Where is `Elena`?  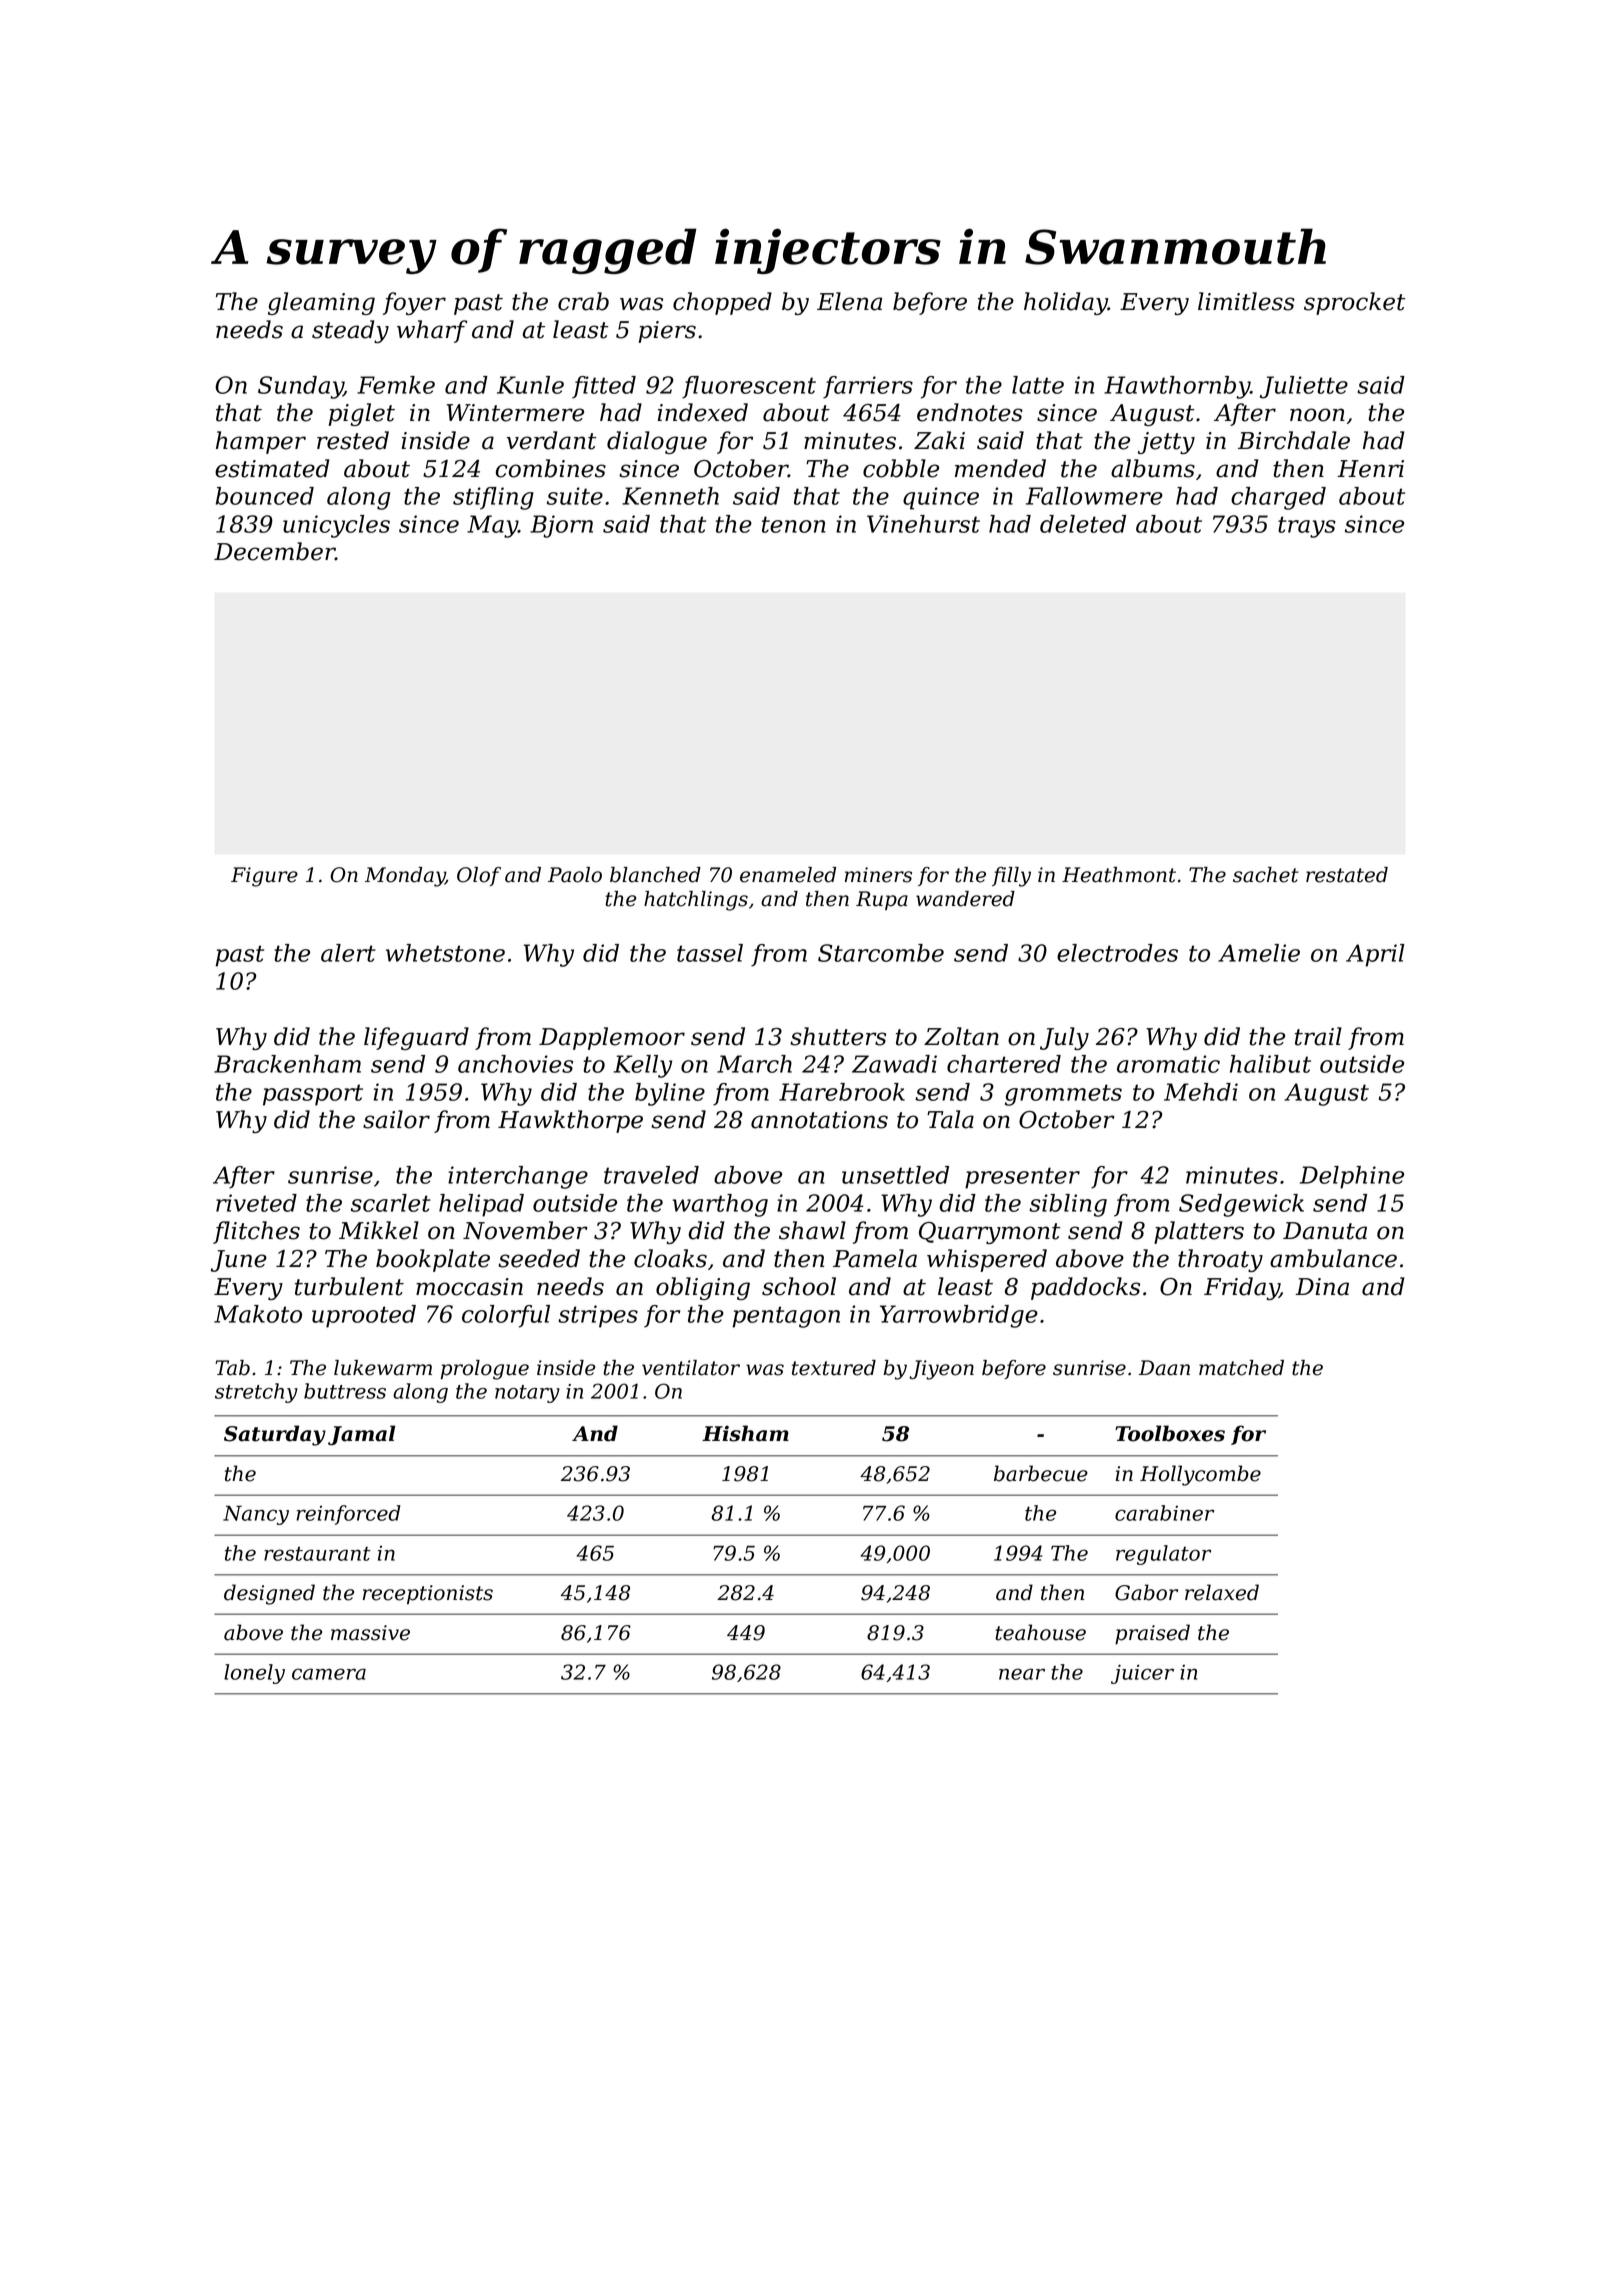
Elena is located at coordinates (849, 301).
